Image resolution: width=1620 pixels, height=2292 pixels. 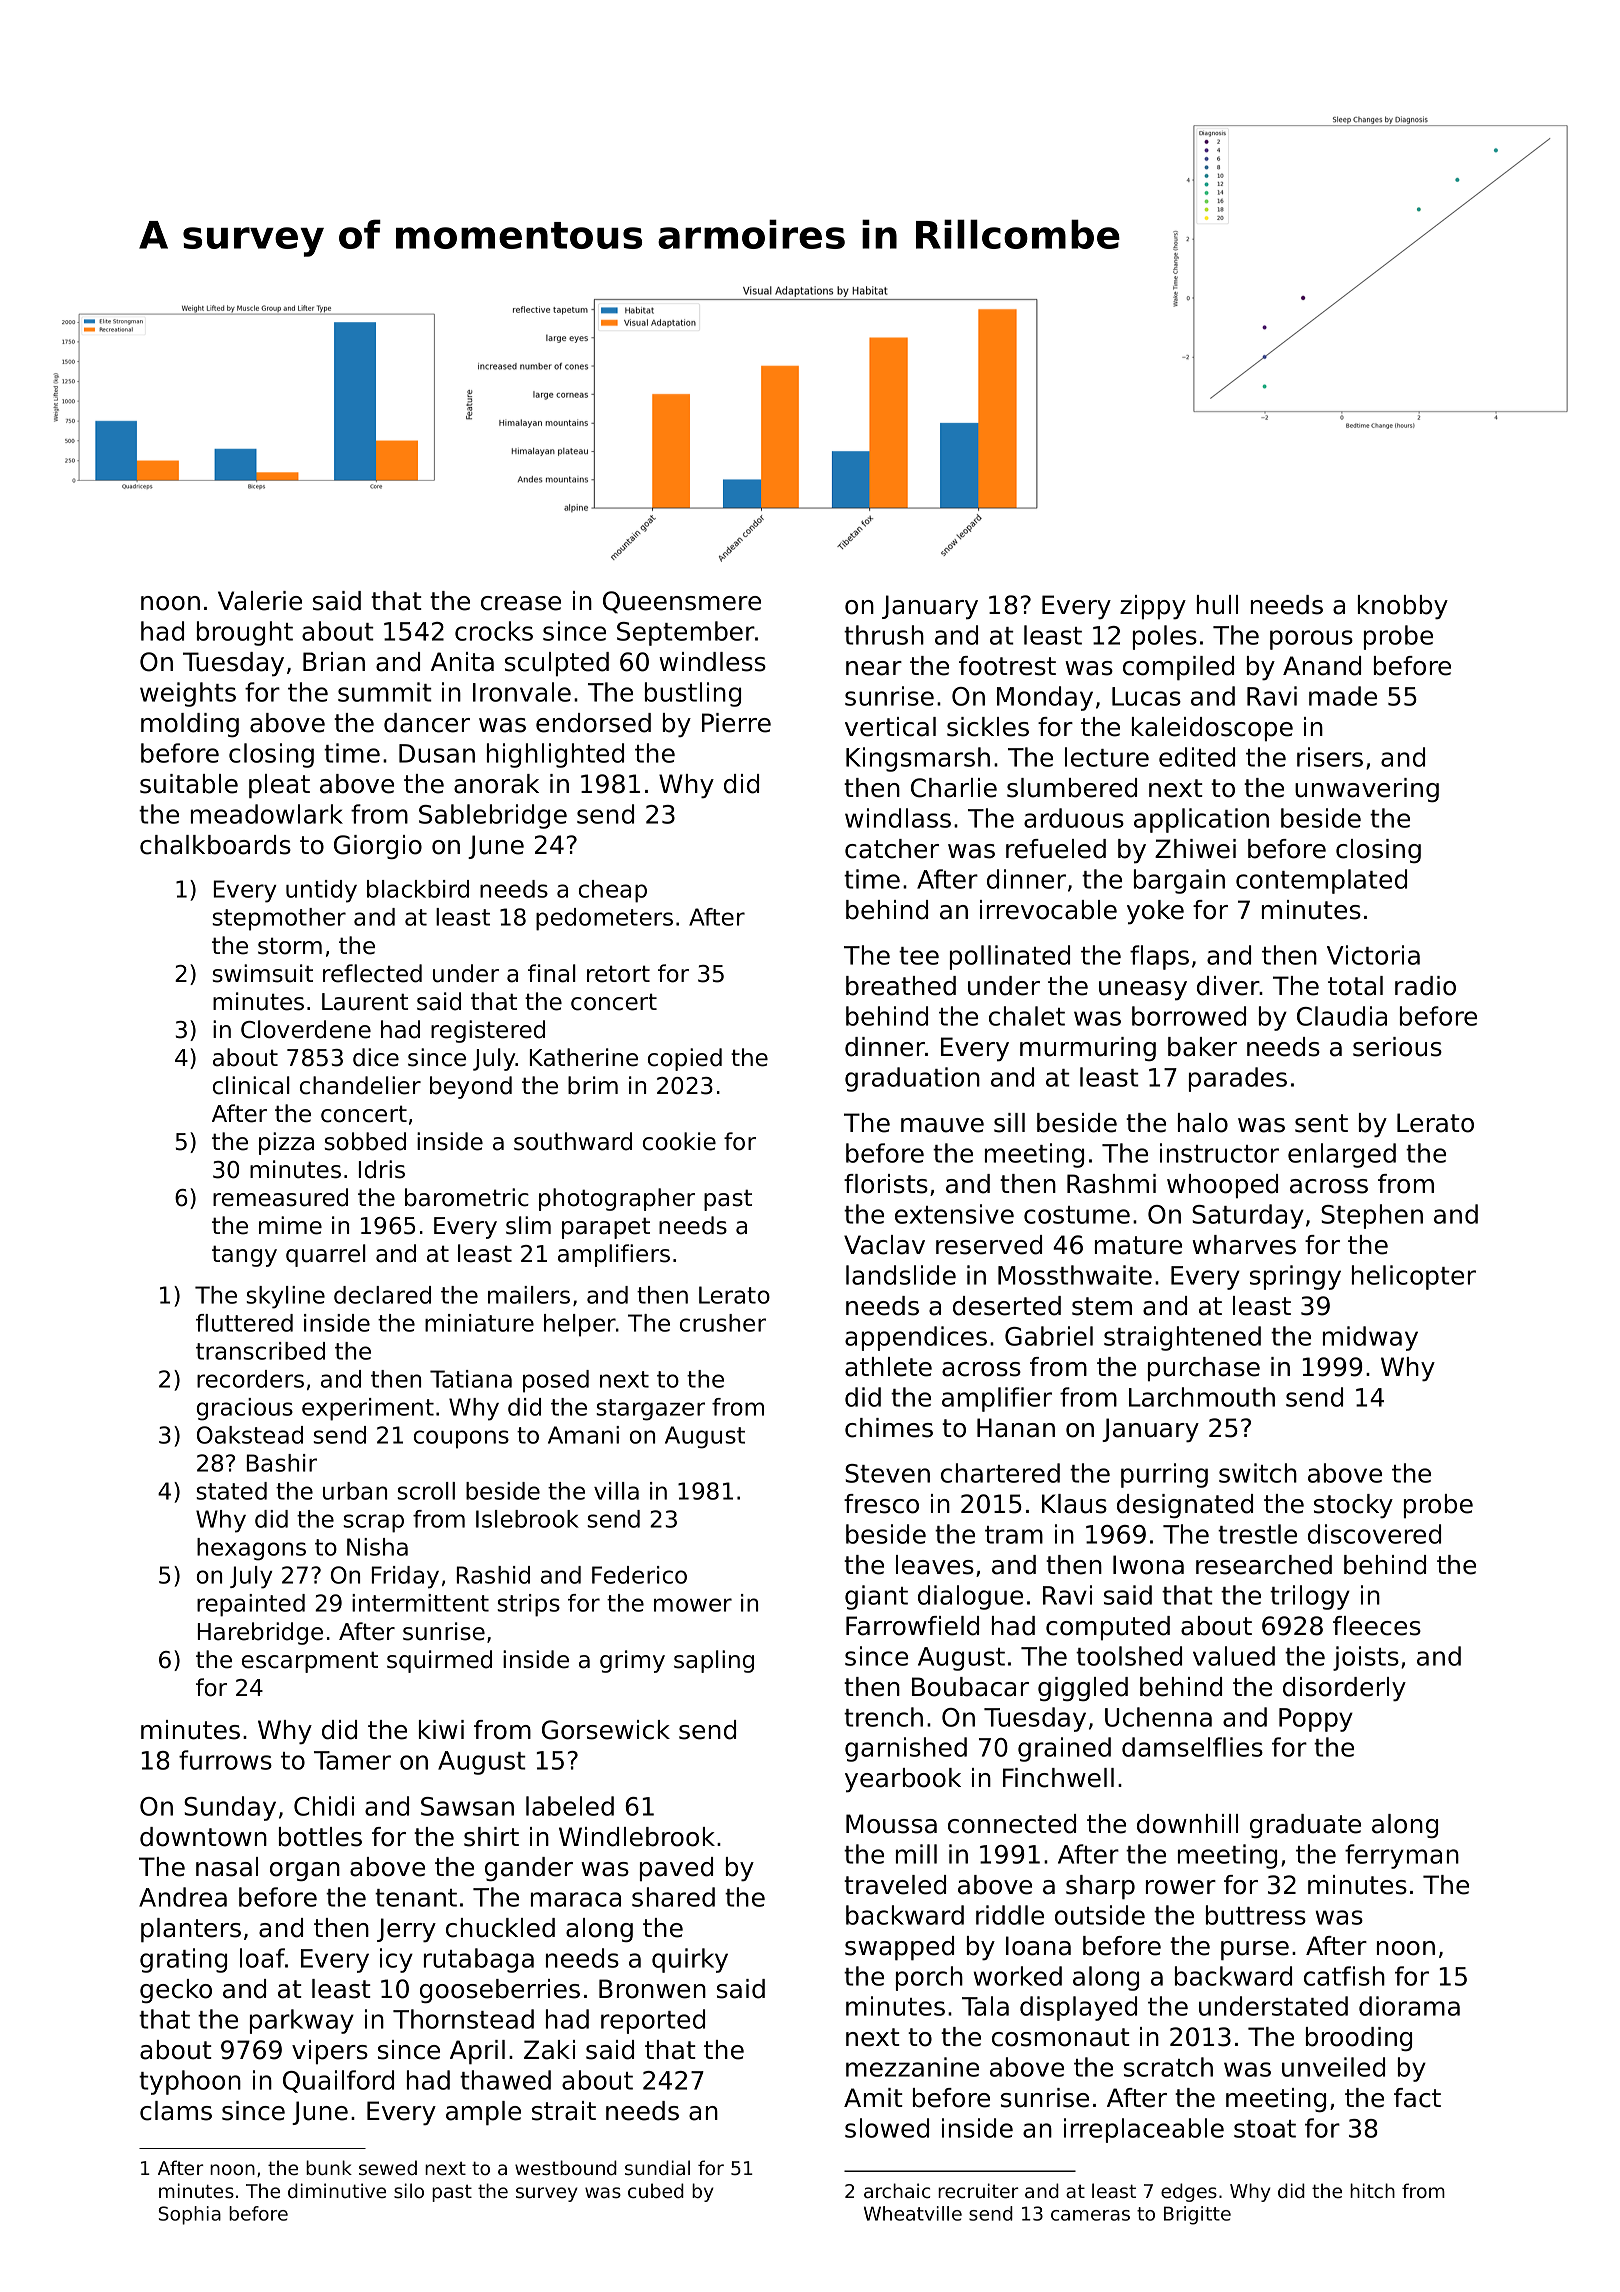 What do you see at coordinates (365, 1002) in the page?
I see `Laurent` at bounding box center [365, 1002].
